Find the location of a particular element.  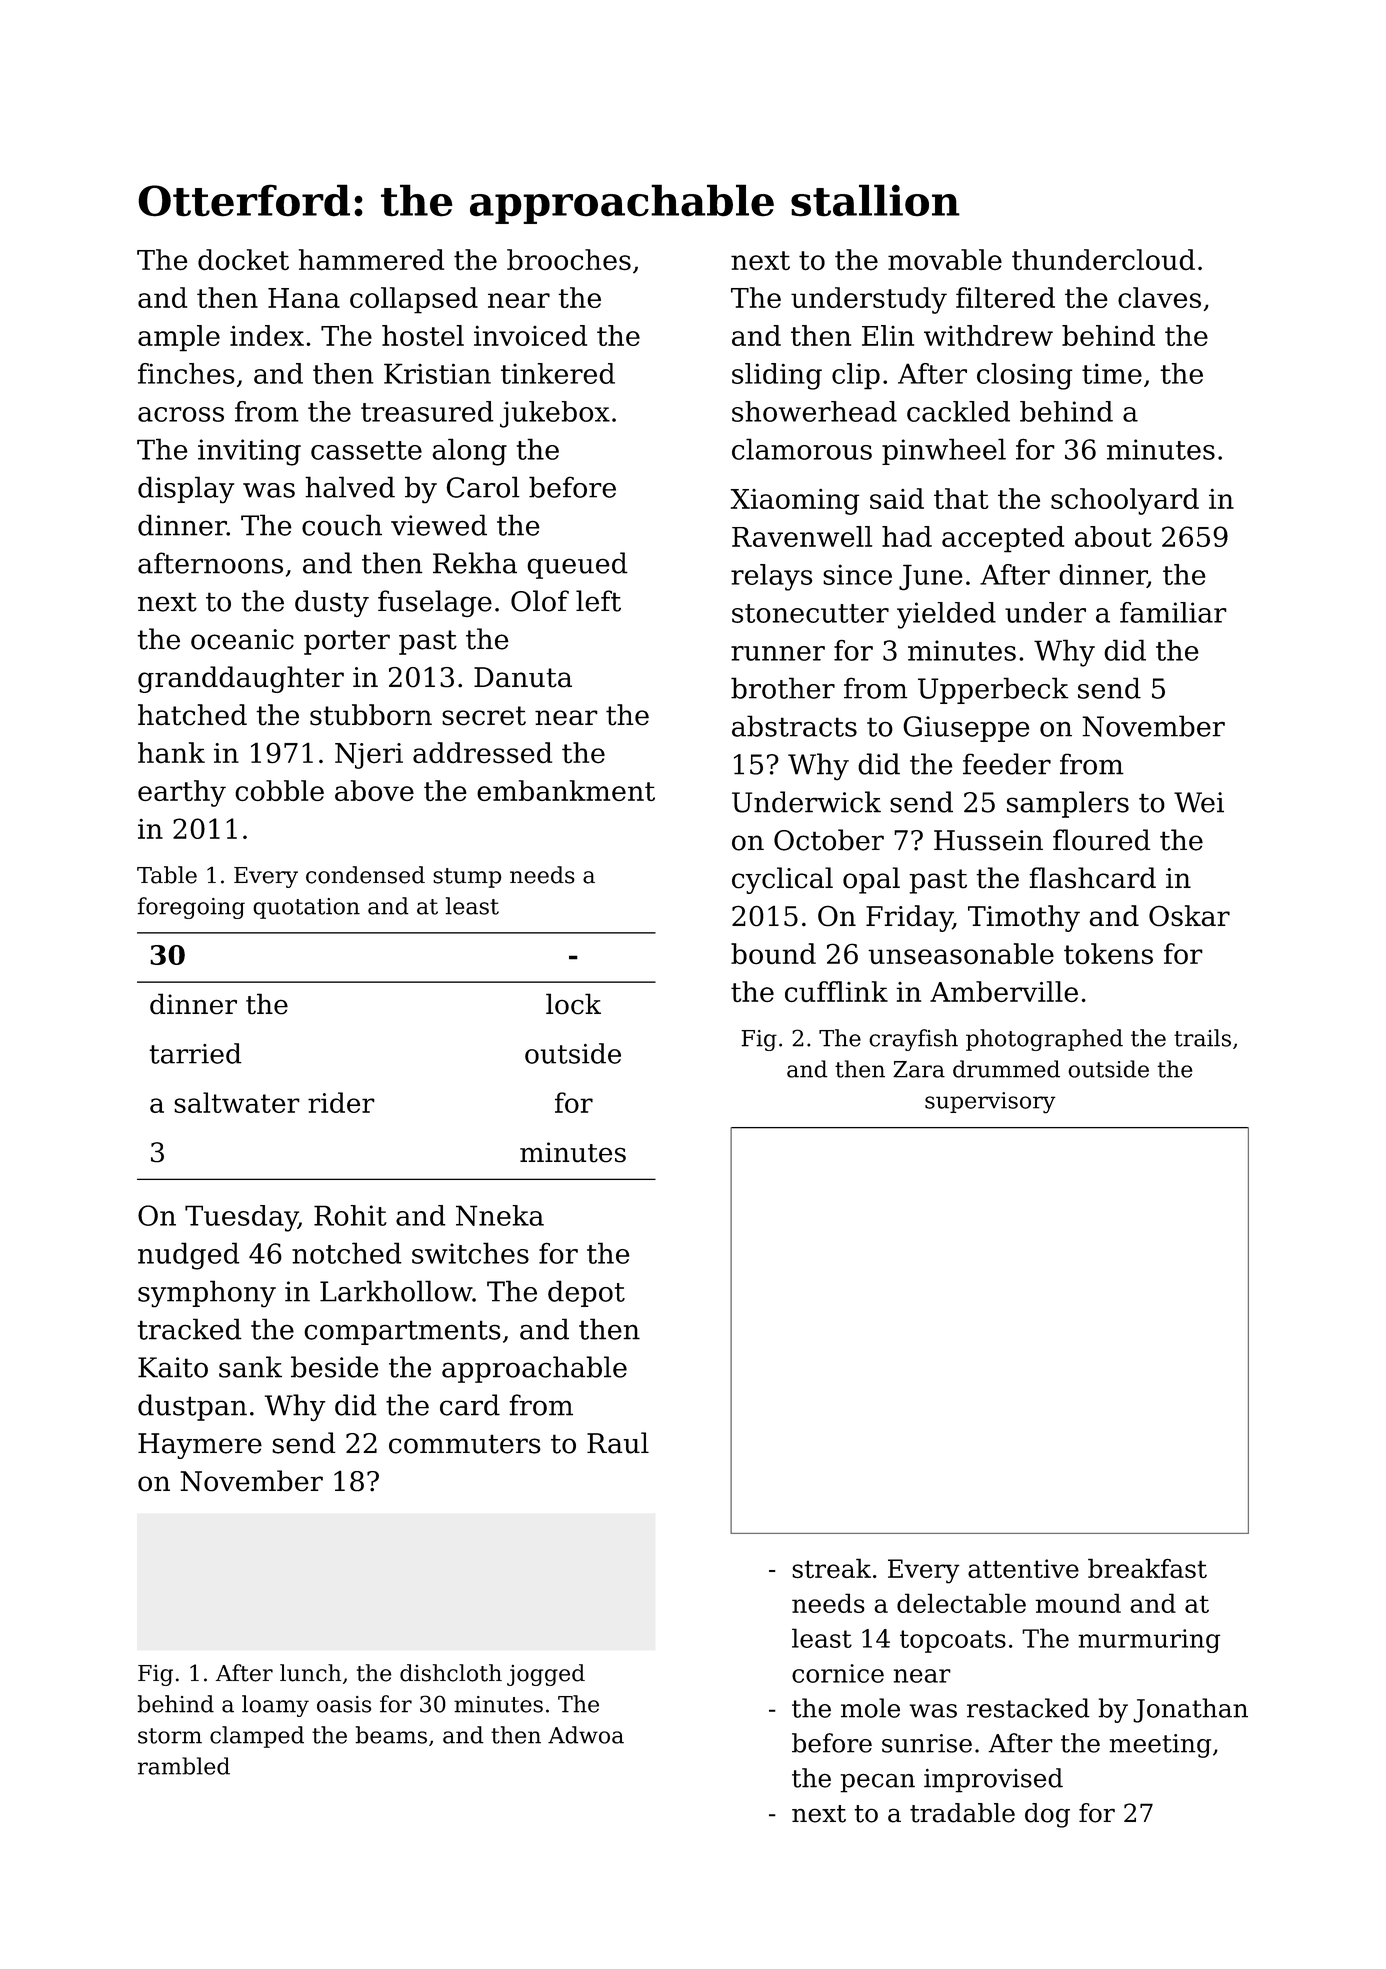

depot is located at coordinates (586, 1293).
